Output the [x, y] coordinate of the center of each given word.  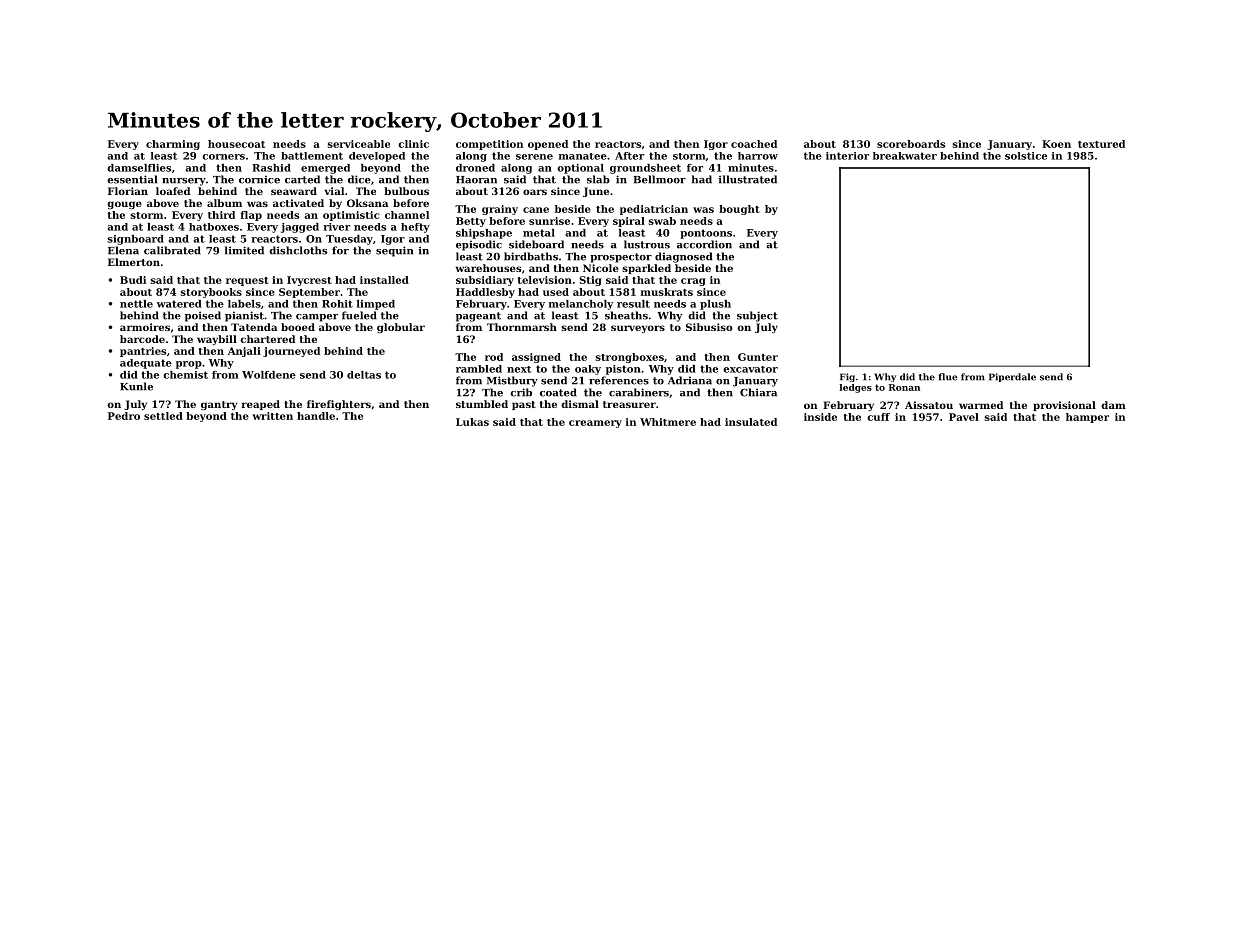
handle [316, 416]
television [544, 280]
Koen [1056, 144]
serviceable [359, 144]
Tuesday [349, 240]
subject [757, 316]
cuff [878, 417]
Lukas [472, 422]
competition [489, 145]
